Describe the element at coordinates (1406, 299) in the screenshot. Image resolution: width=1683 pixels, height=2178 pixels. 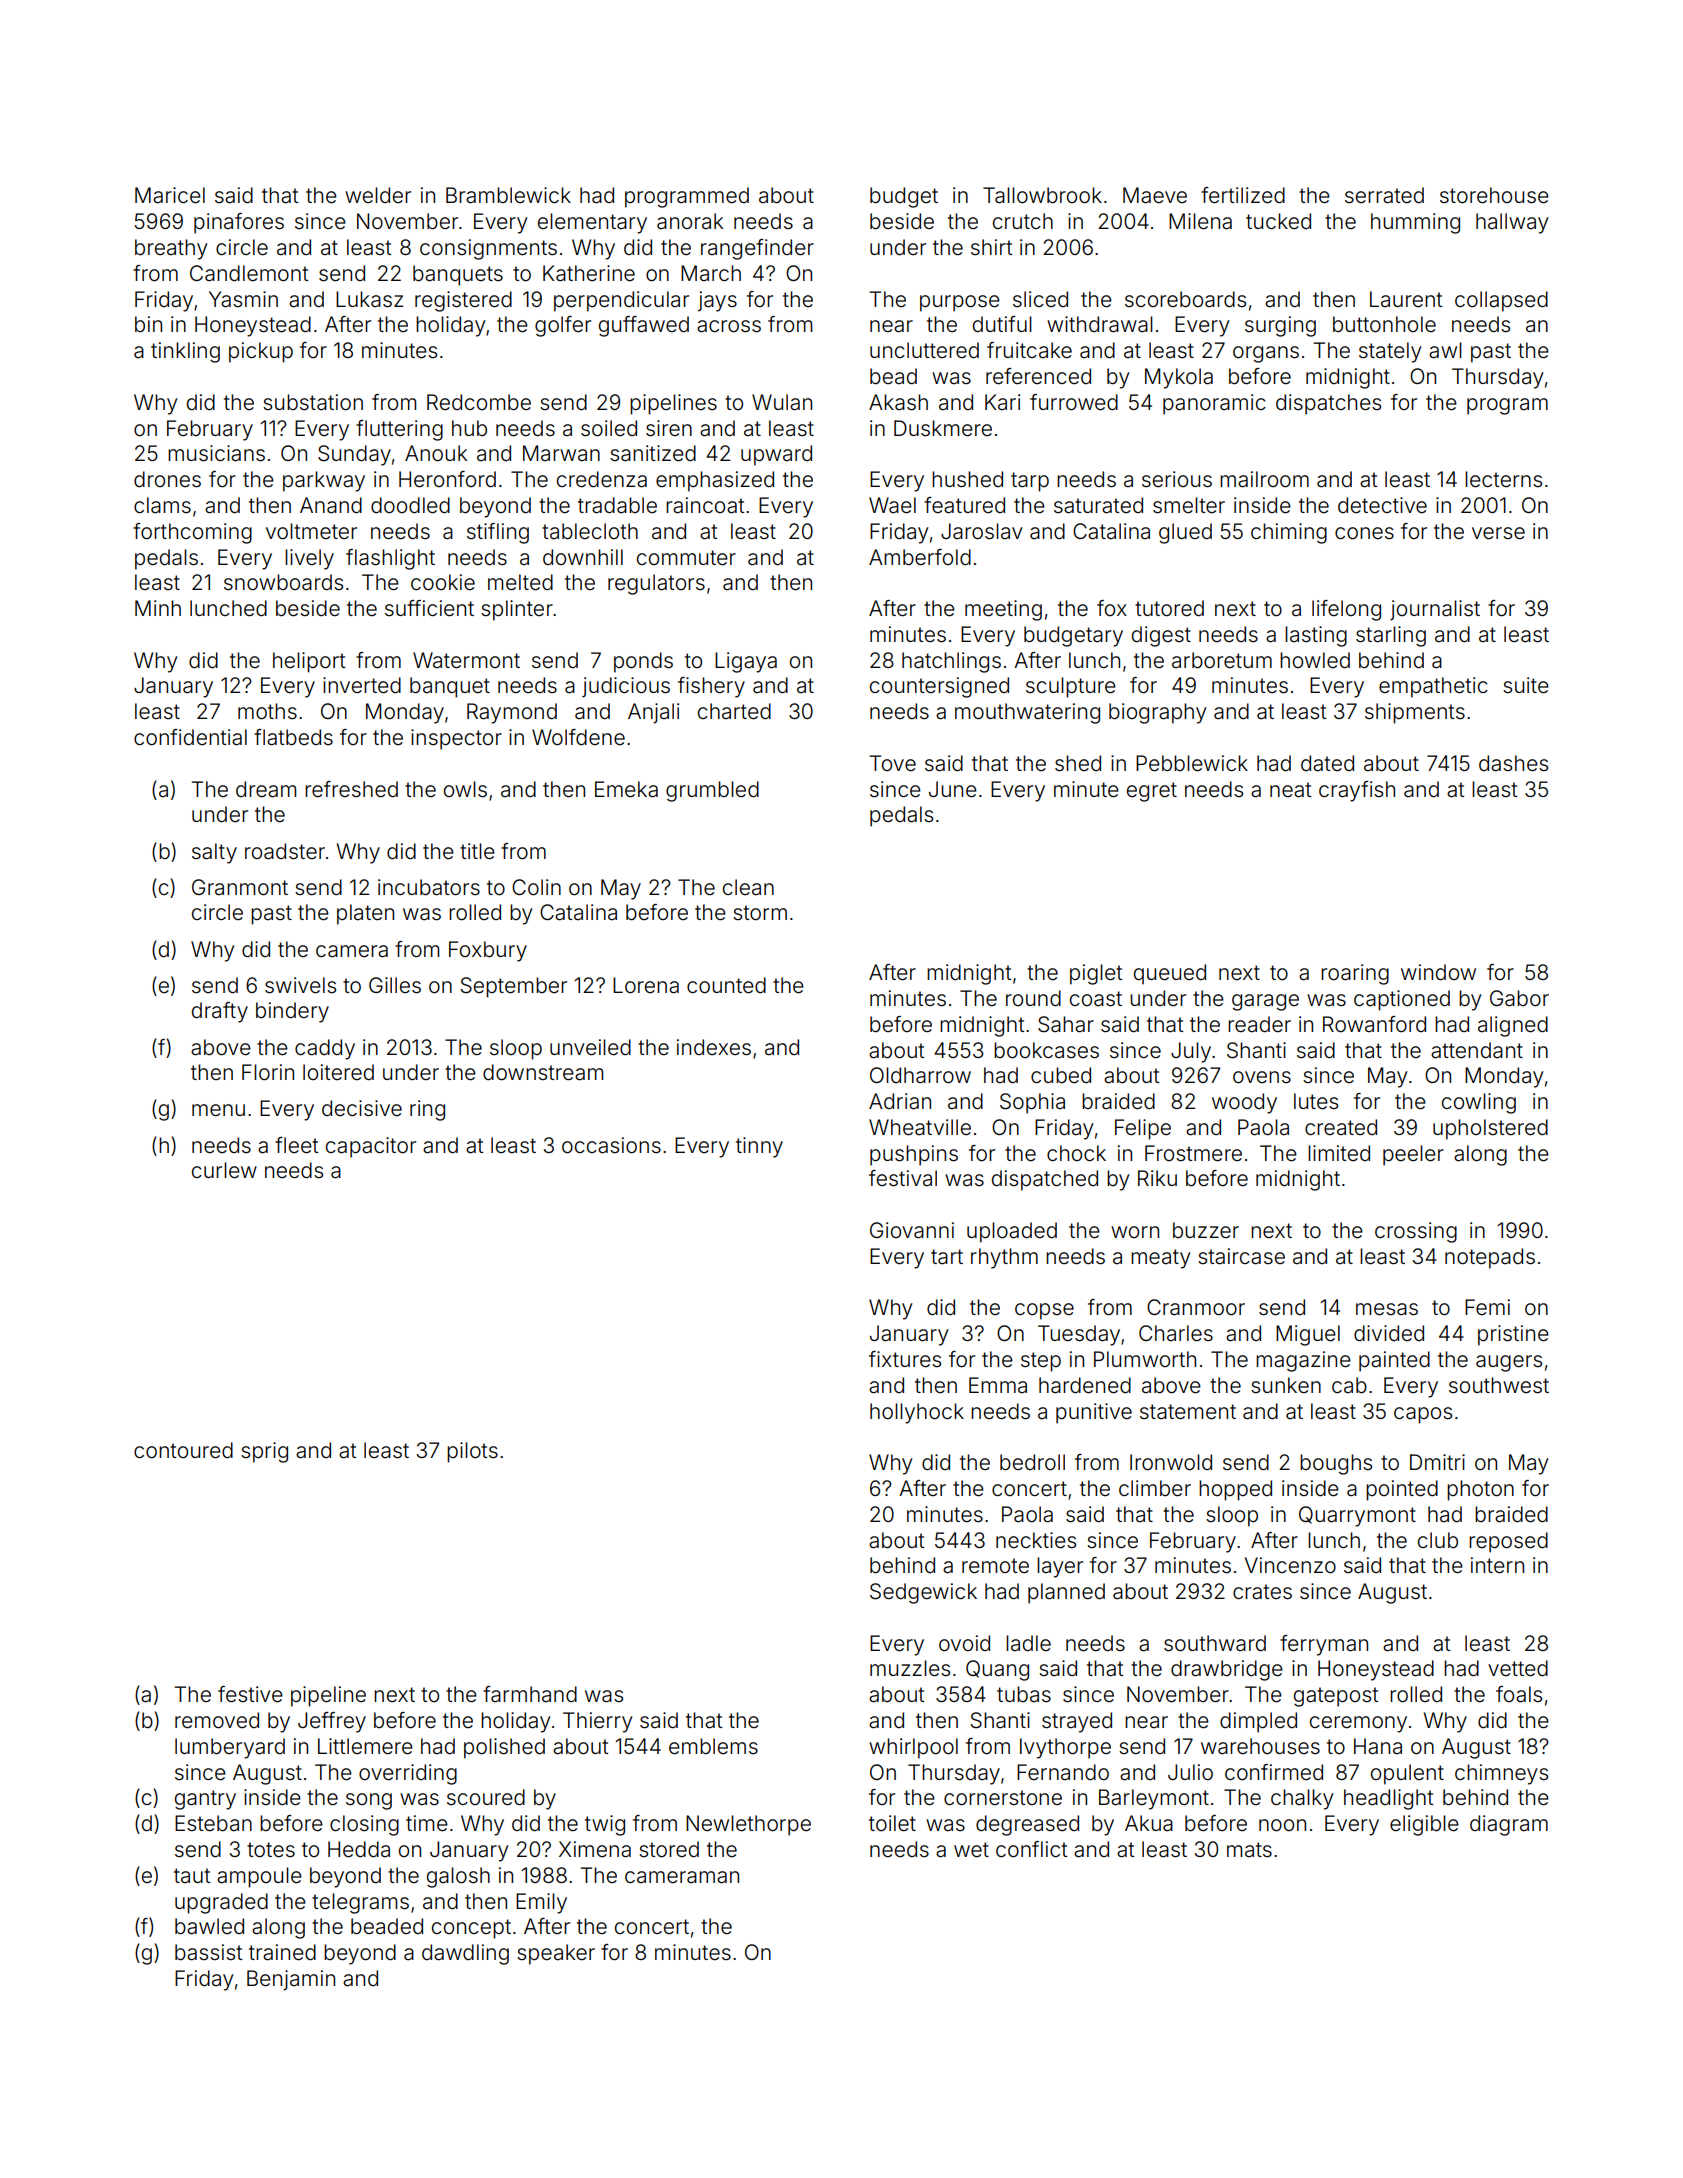
I see `Laurent` at that location.
